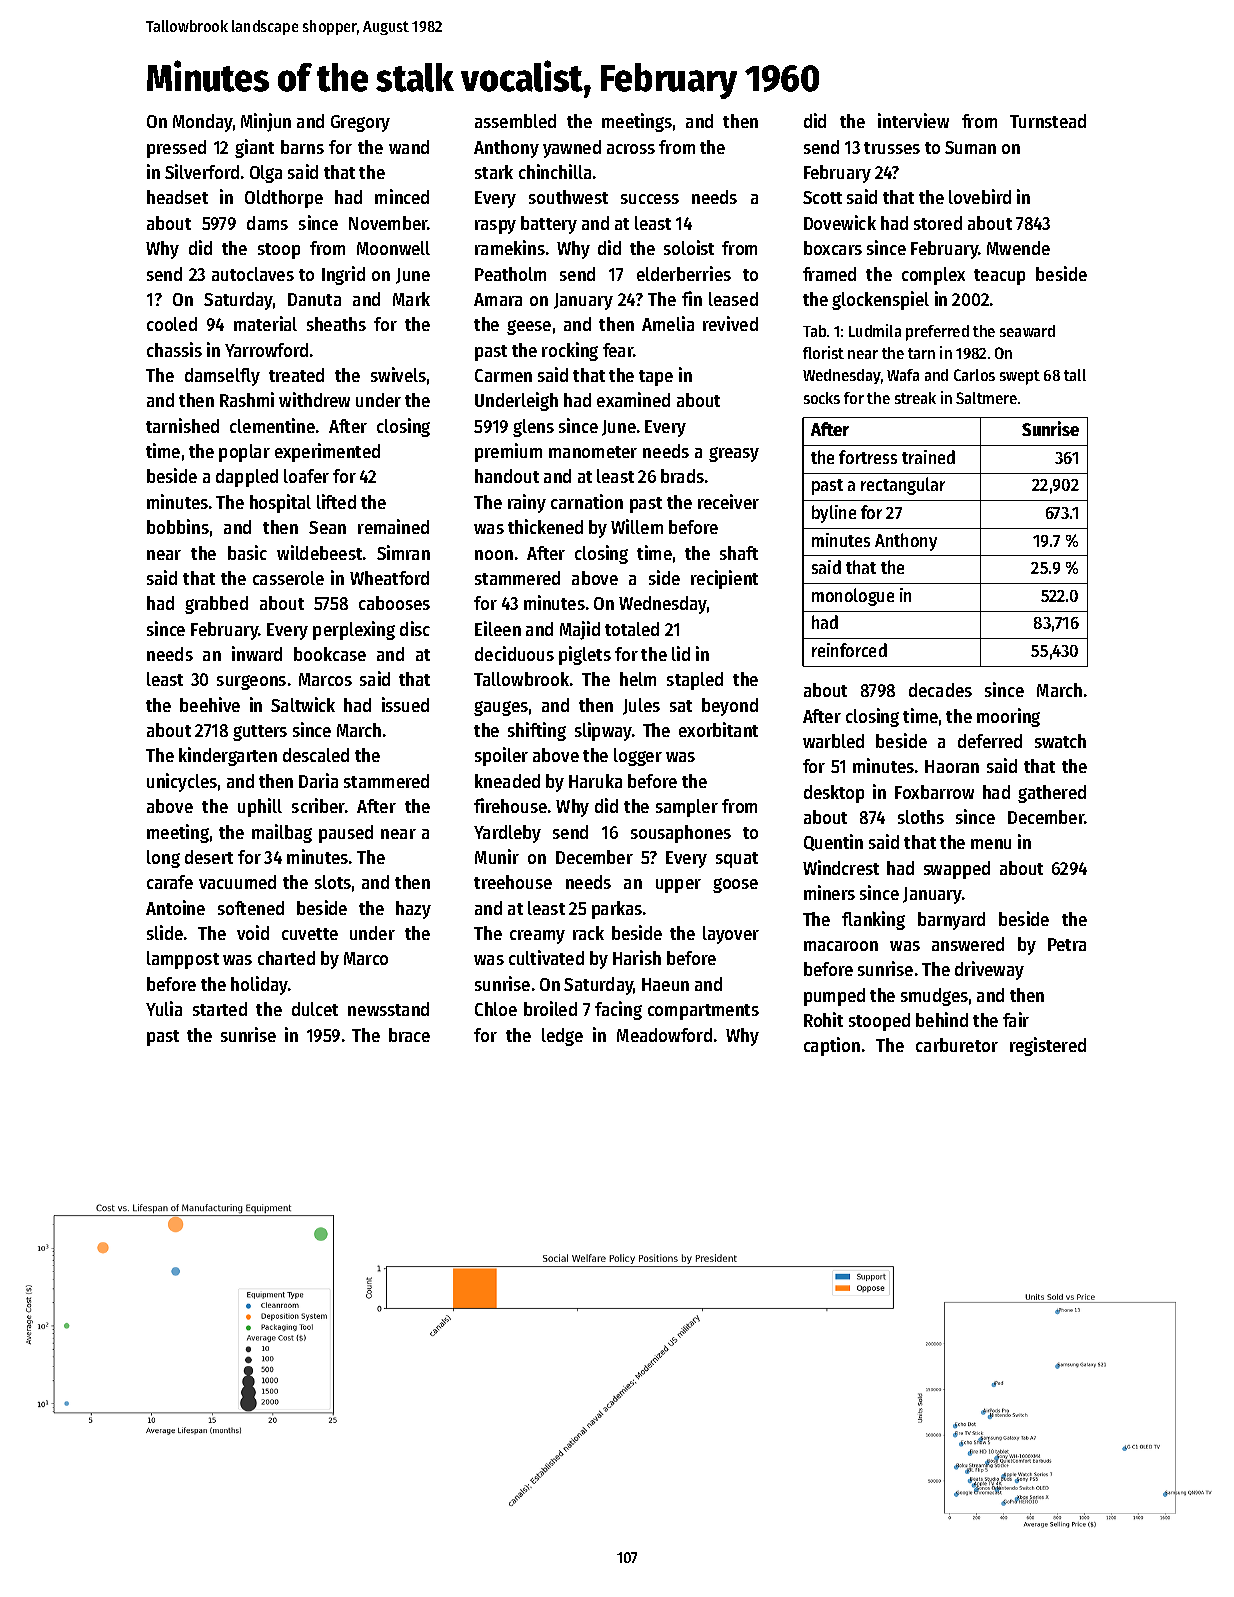 Image resolution: width=1234 pixels, height=1597 pixels. I want to click on Chloe, so click(496, 1009).
